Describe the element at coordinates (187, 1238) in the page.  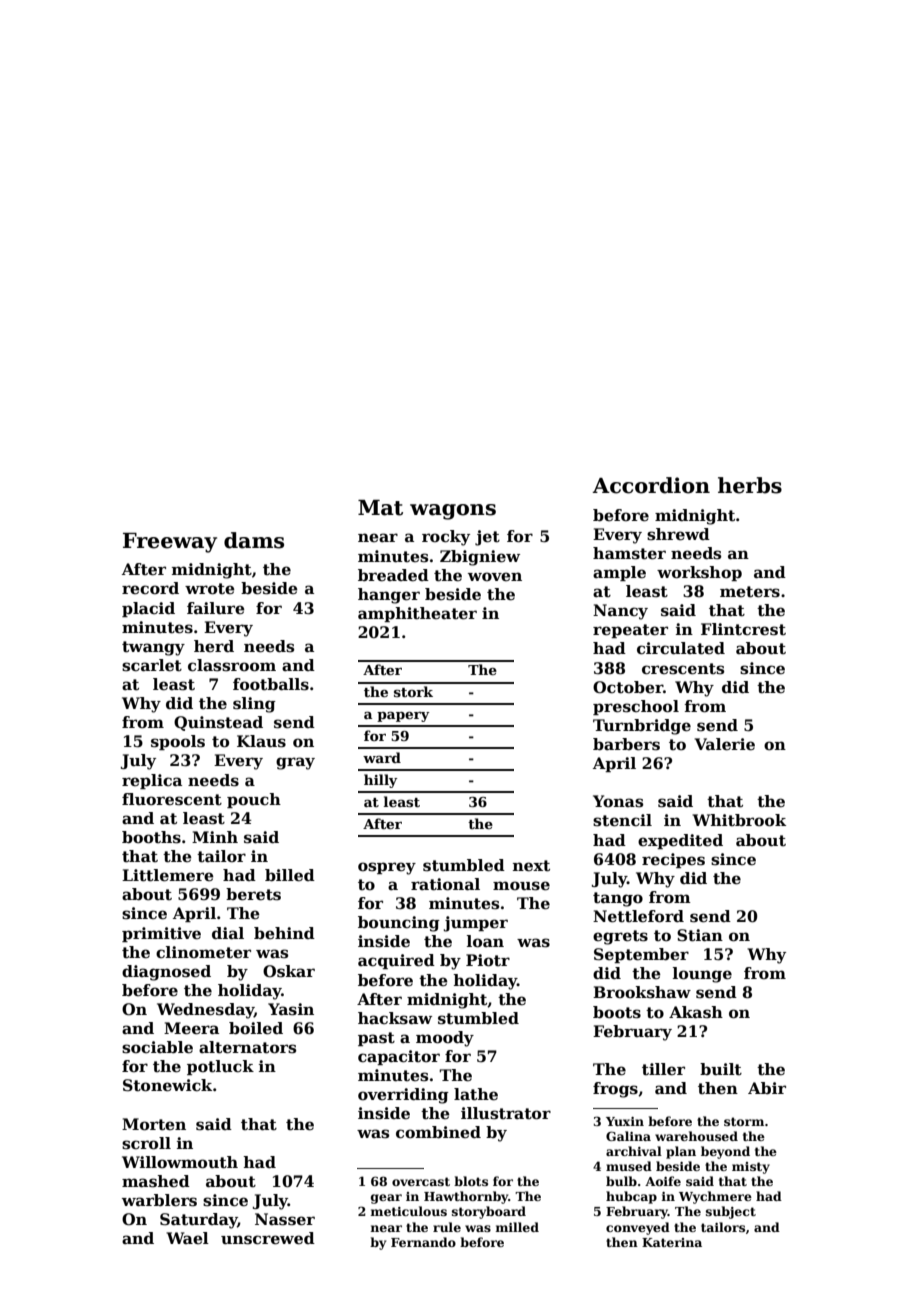
I see `Wael` at that location.
